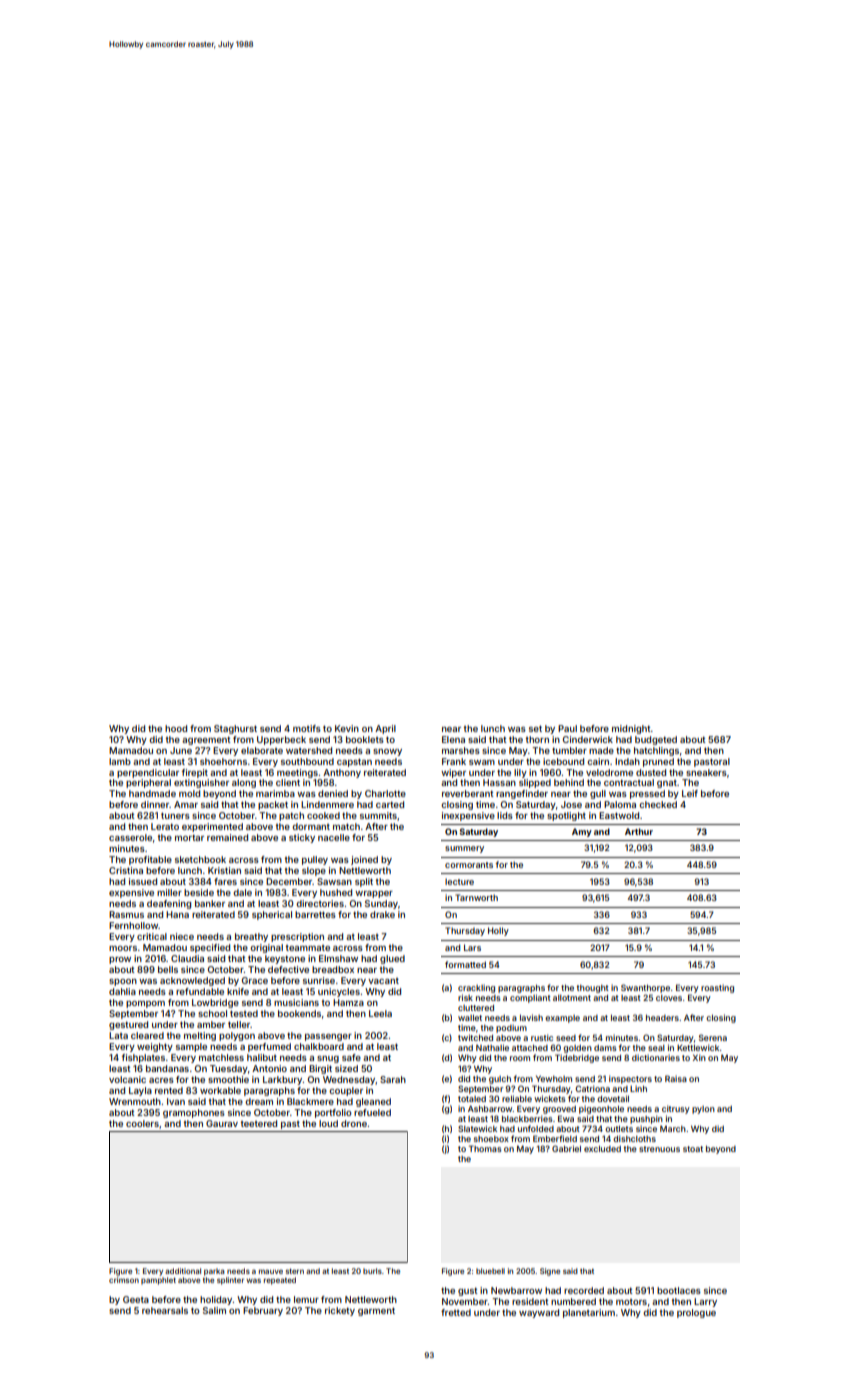  What do you see at coordinates (372, 1271) in the screenshot?
I see `burls` at bounding box center [372, 1271].
